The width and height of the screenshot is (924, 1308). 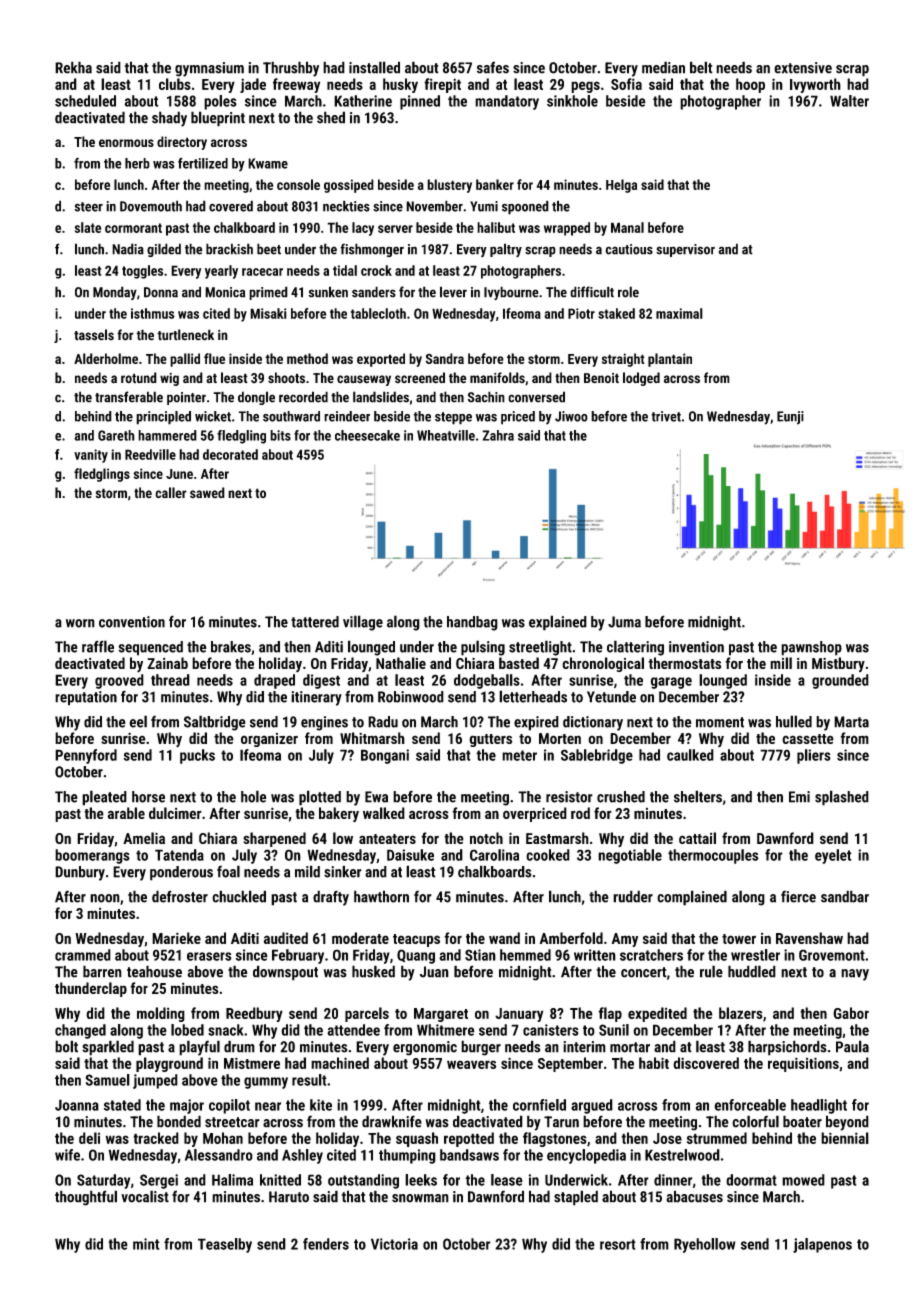 I want to click on eel, so click(x=138, y=721).
